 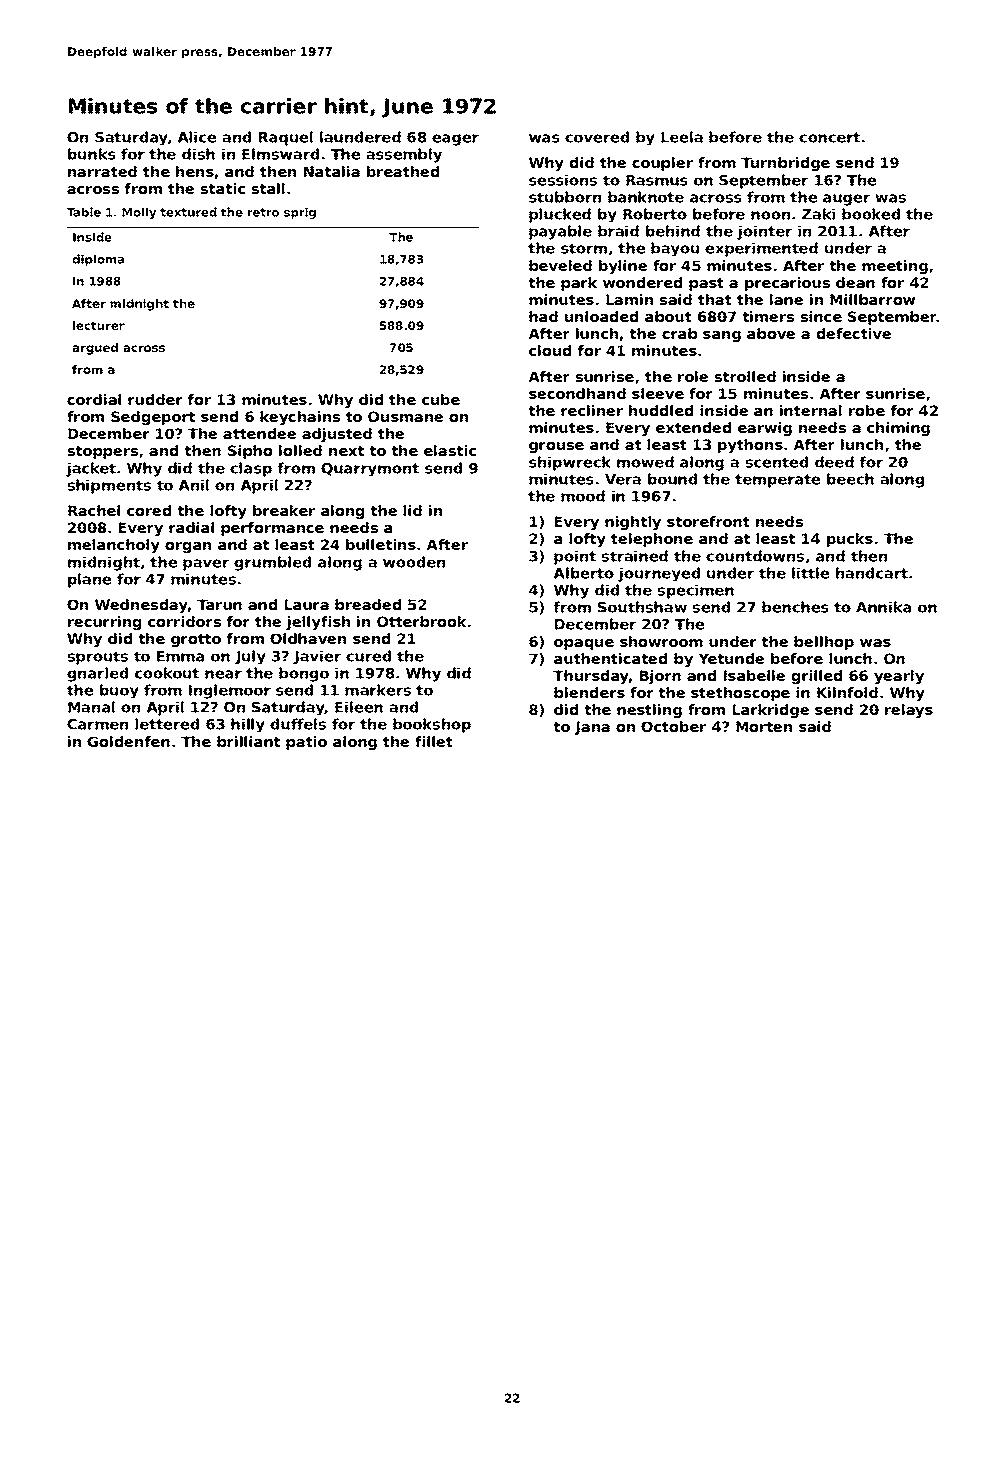 What do you see at coordinates (829, 137) in the screenshot?
I see `concert` at bounding box center [829, 137].
